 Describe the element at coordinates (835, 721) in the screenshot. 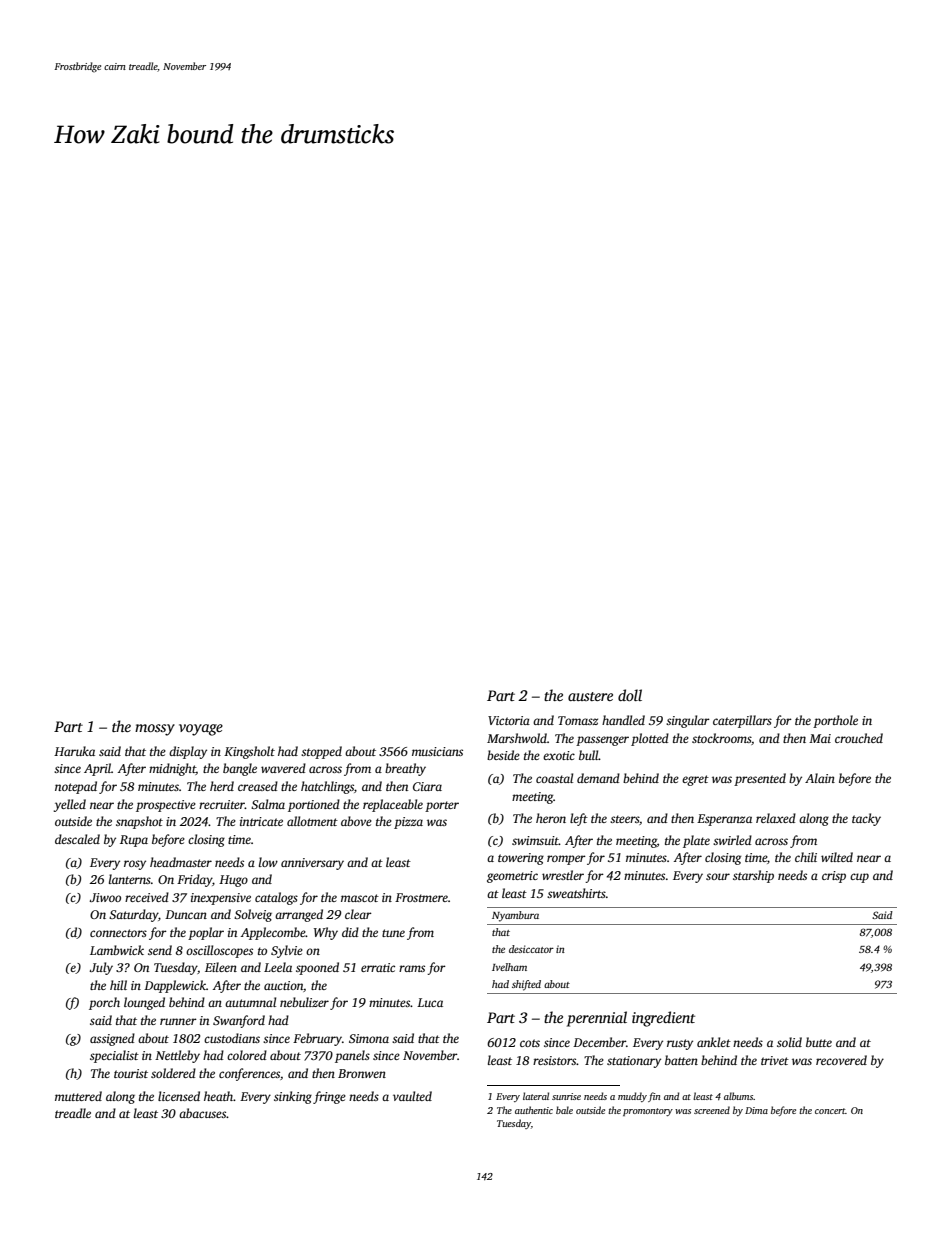

I see `porthole` at that location.
